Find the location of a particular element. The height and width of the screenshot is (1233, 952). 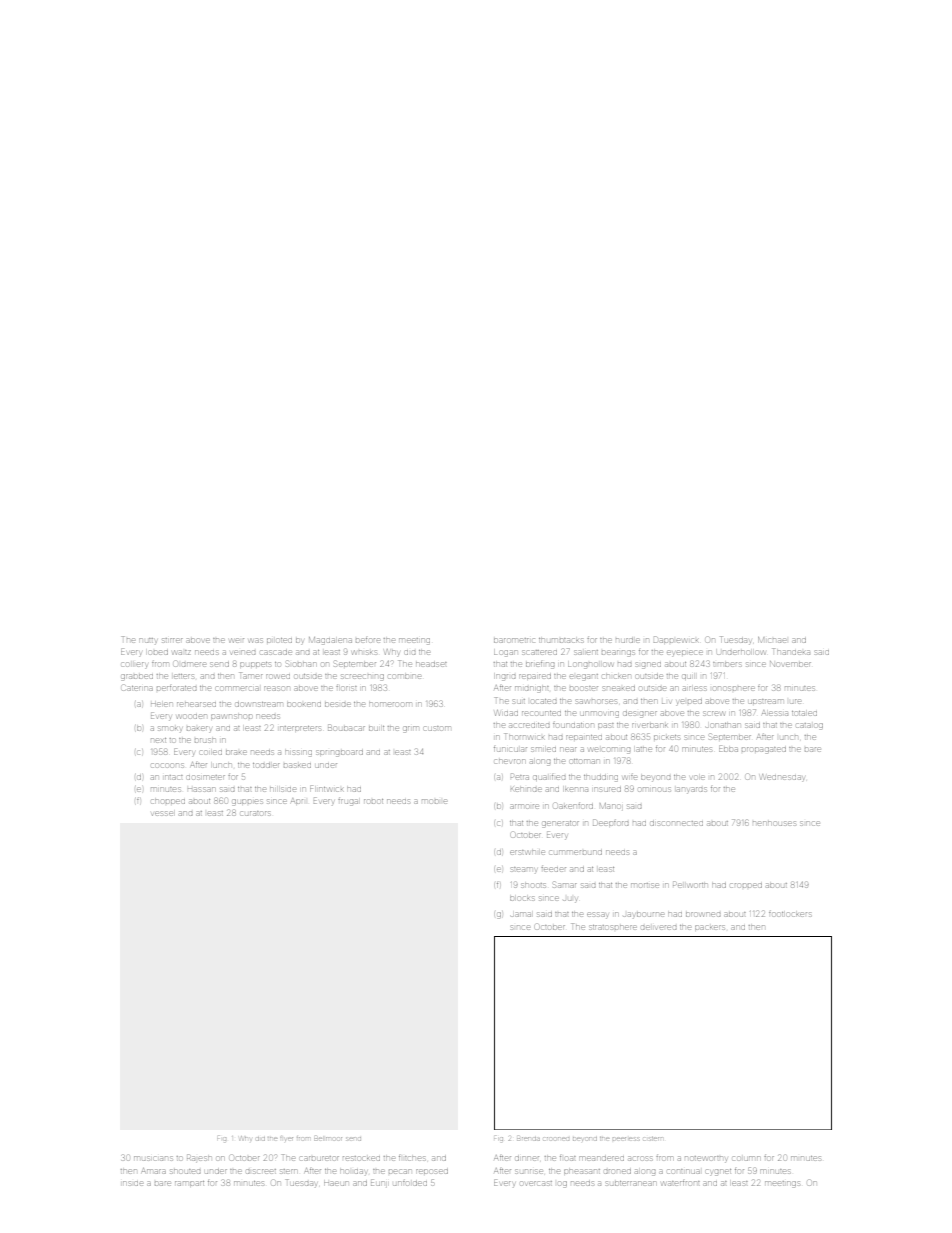

rampart is located at coordinates (189, 1183).
